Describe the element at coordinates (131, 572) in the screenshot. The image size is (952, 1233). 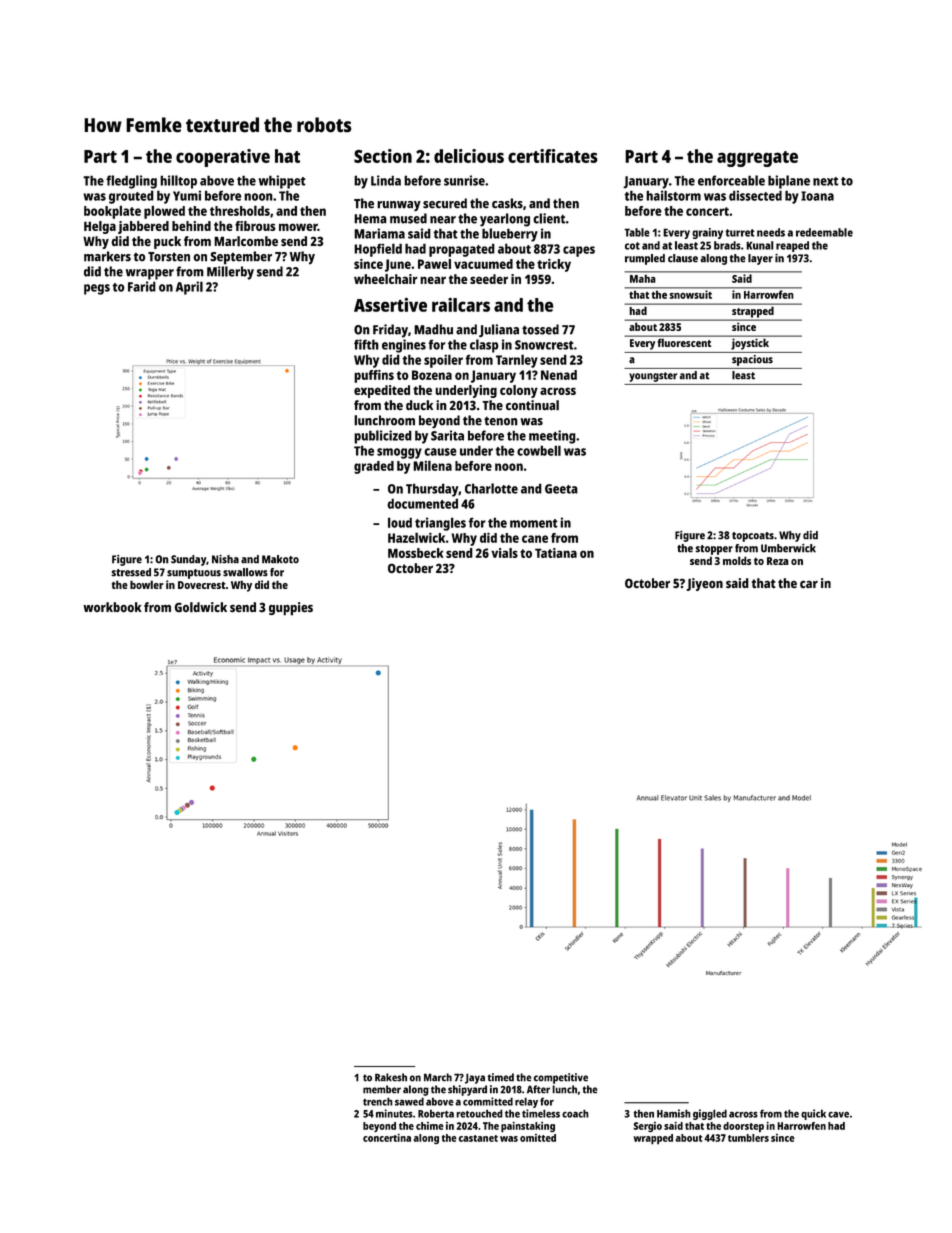
I see `stressed` at that location.
